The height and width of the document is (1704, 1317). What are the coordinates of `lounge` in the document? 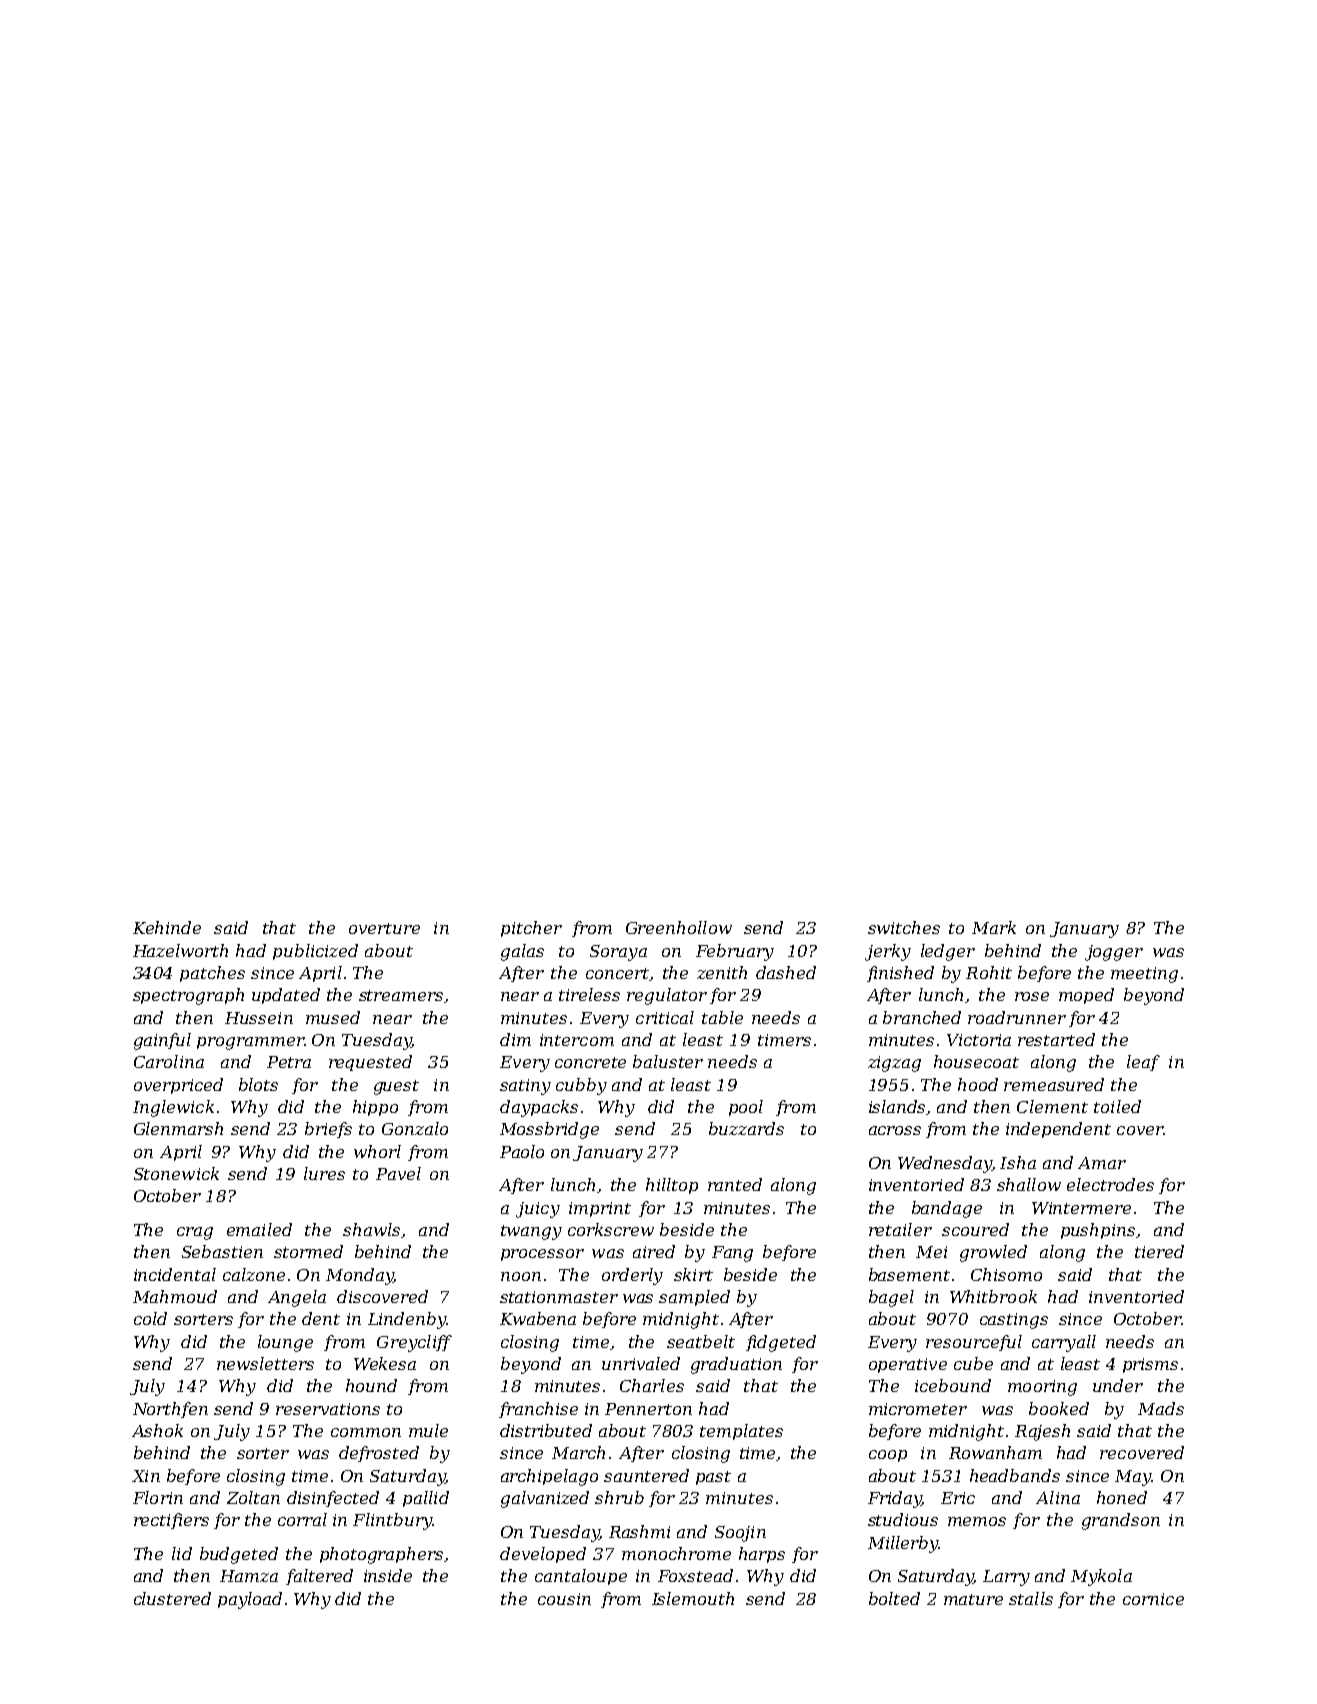 It's located at (285, 1343).
